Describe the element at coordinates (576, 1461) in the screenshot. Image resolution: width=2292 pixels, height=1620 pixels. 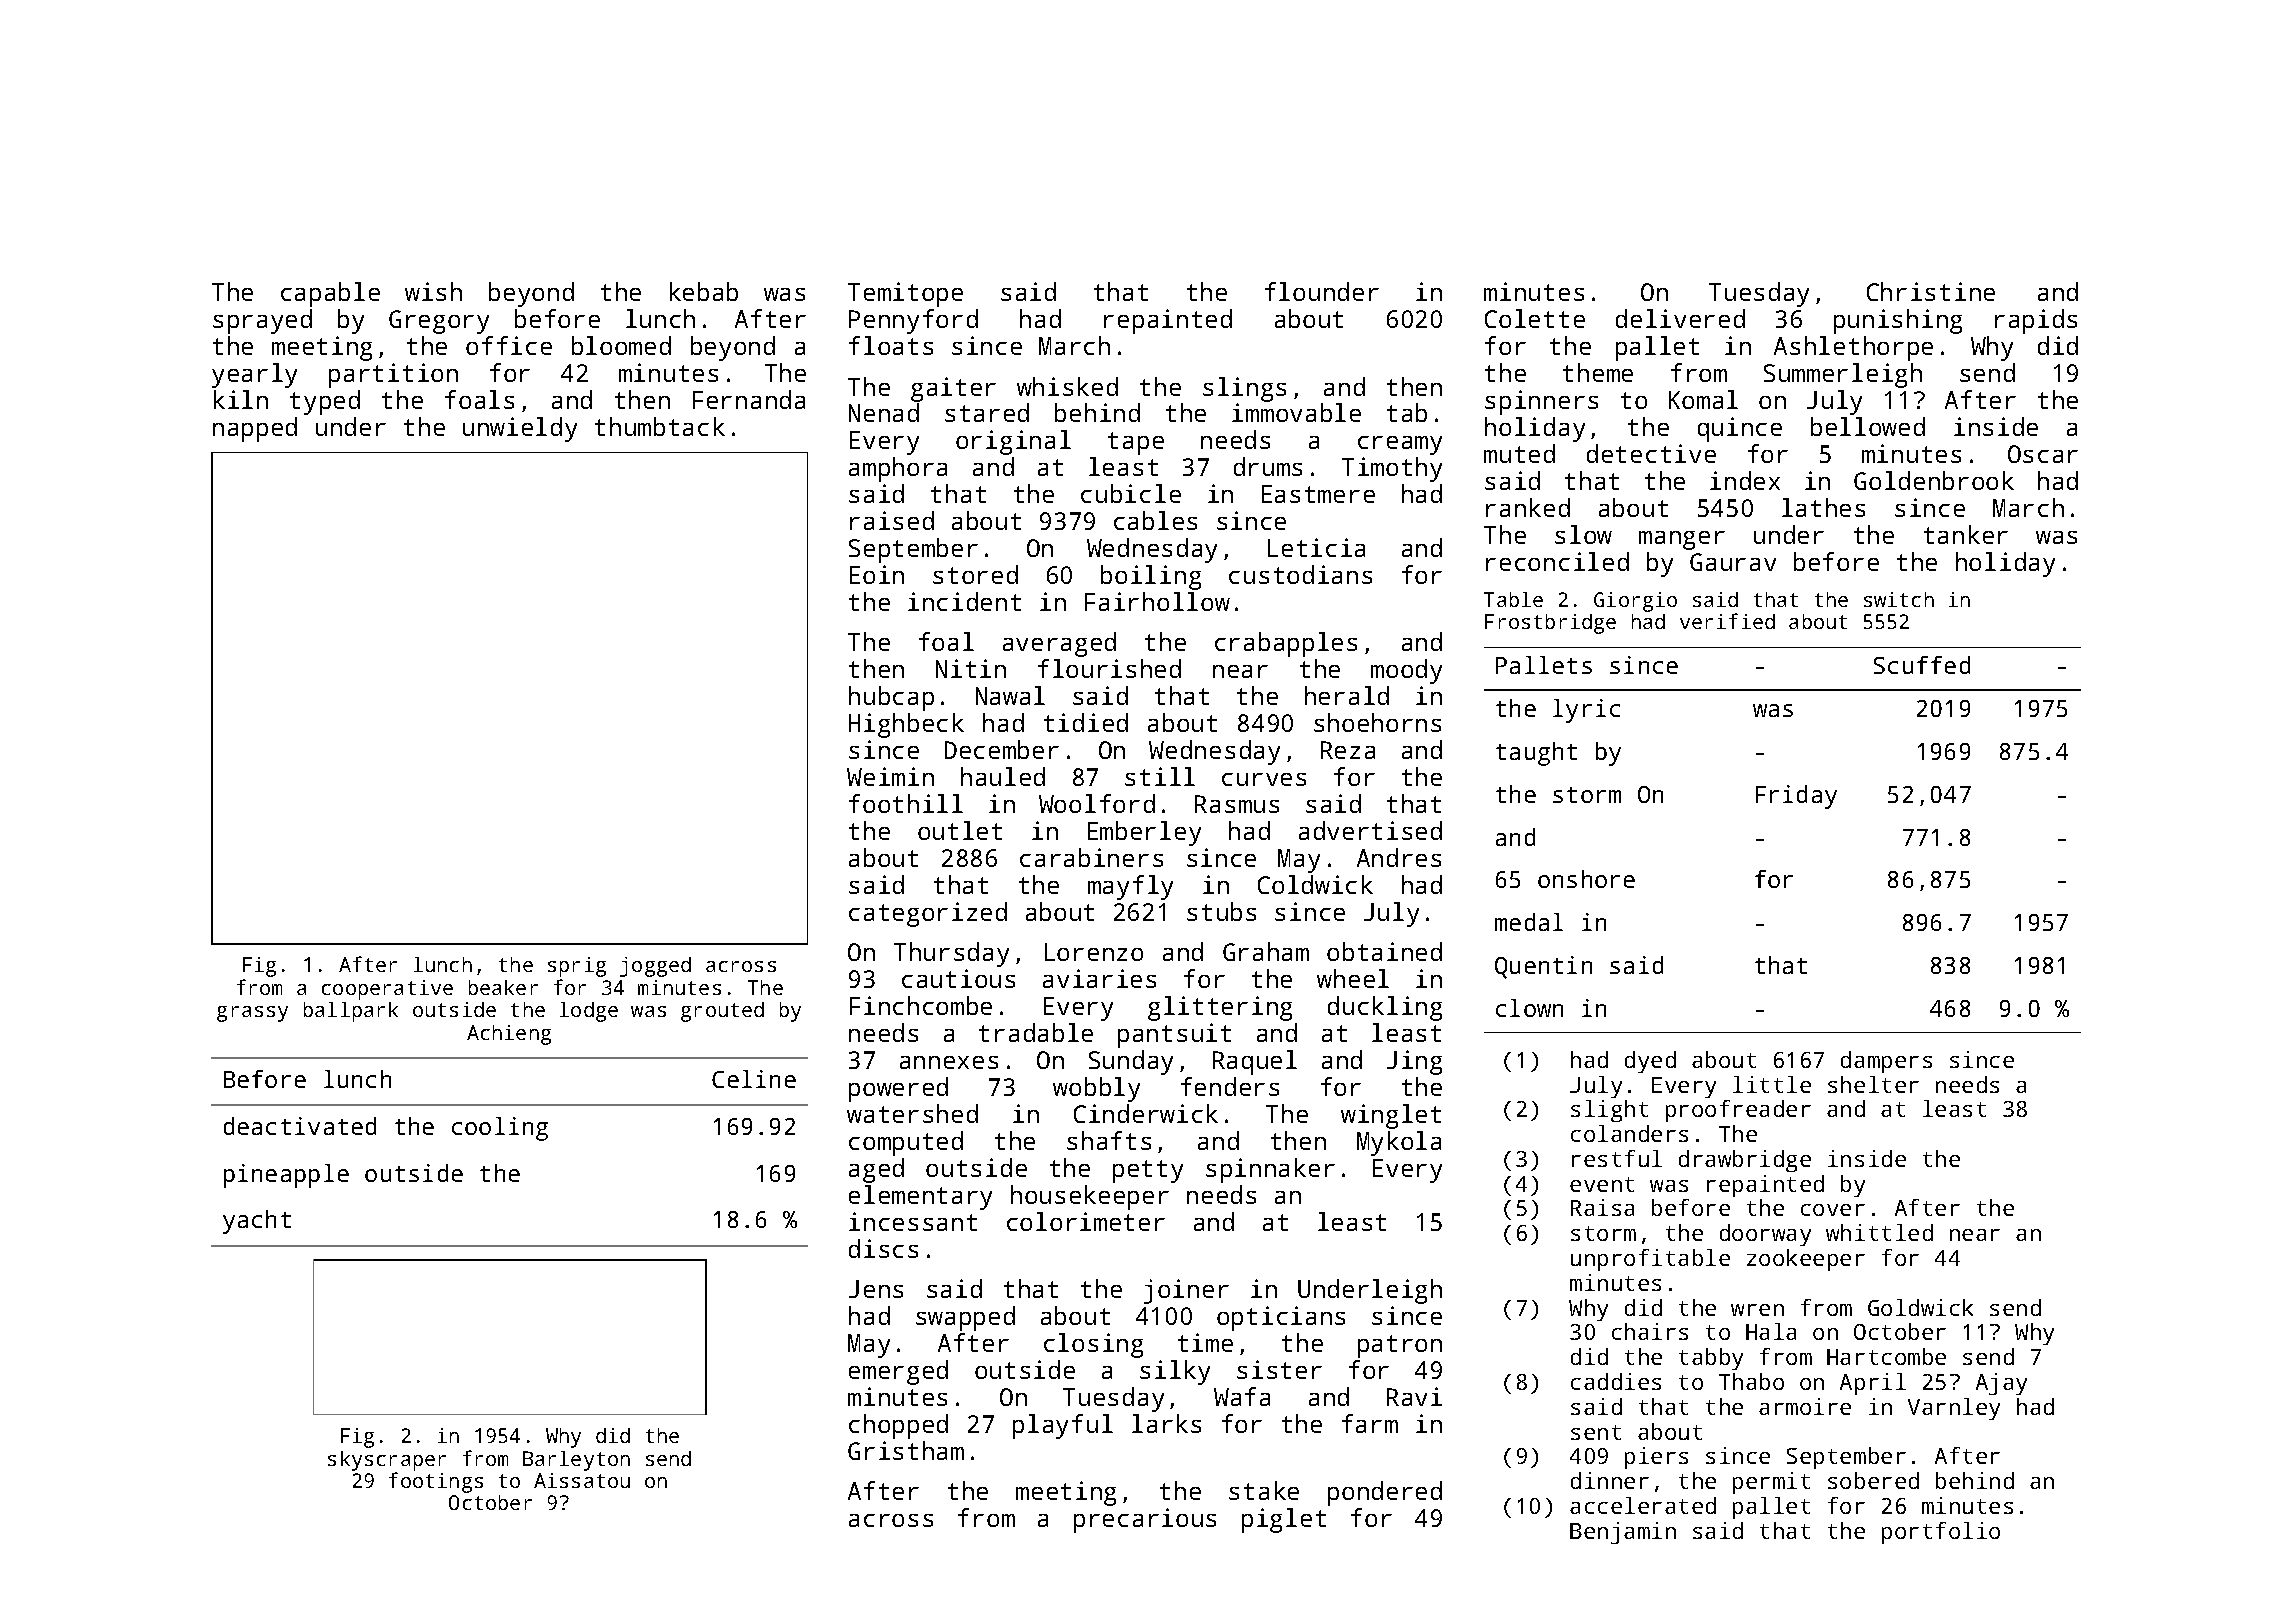
I see `Barleyton` at that location.
